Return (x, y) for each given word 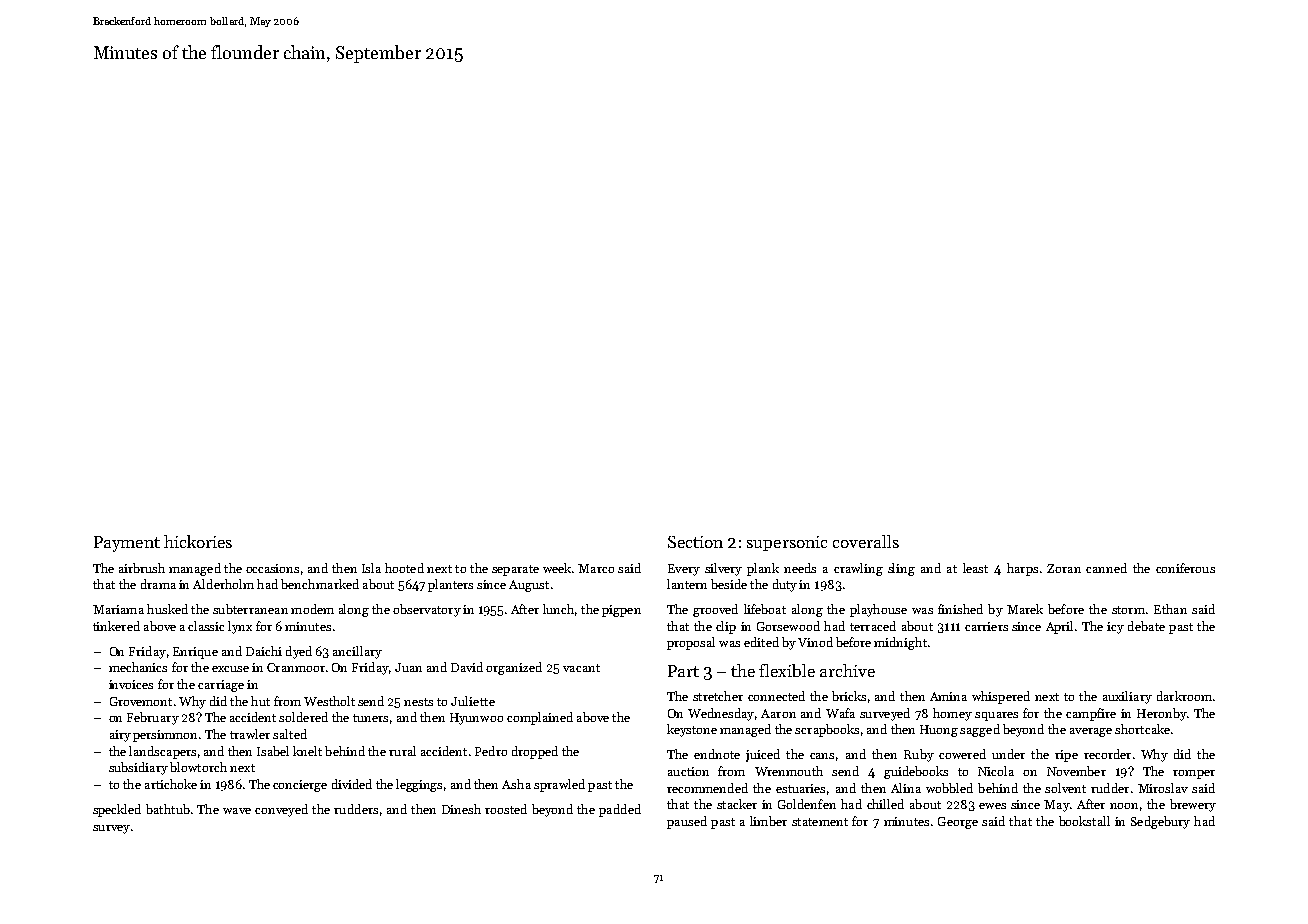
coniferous (1185, 568)
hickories (198, 541)
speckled (117, 810)
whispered (1001, 697)
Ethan (1170, 609)
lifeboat (765, 609)
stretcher (718, 696)
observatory (427, 610)
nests (418, 702)
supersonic (787, 543)
